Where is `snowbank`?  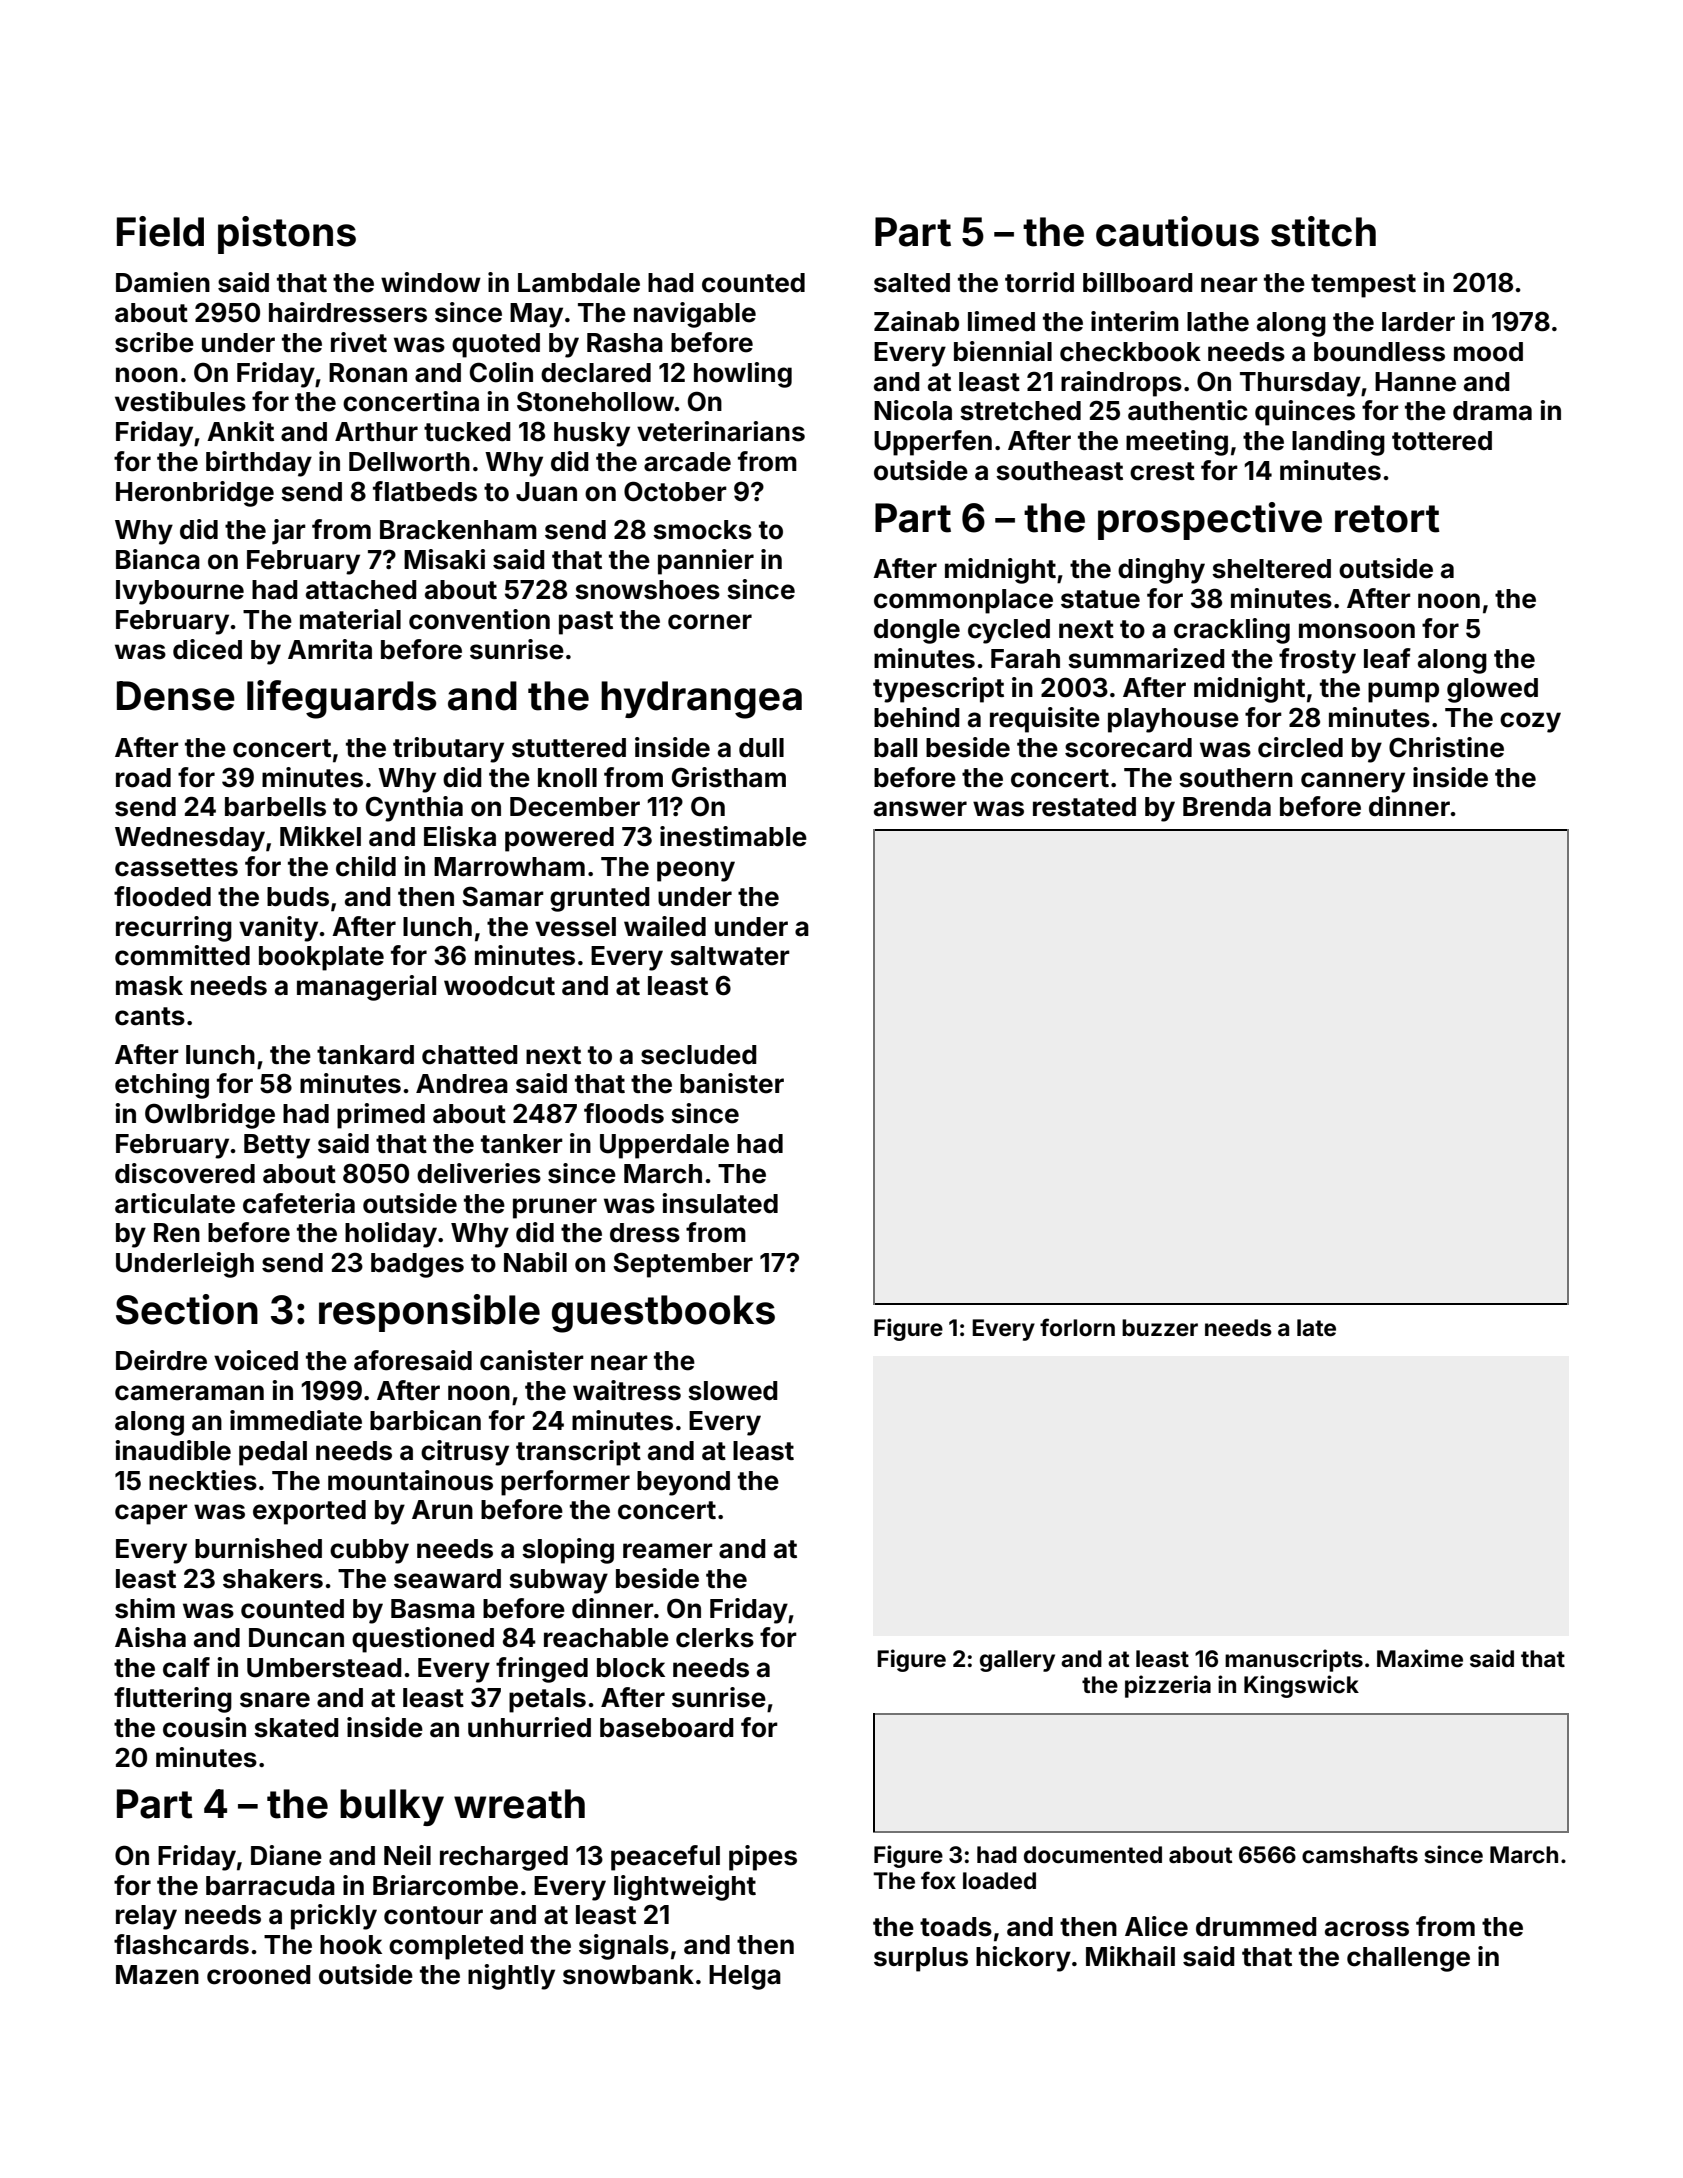 snowbank is located at coordinates (628, 1975).
